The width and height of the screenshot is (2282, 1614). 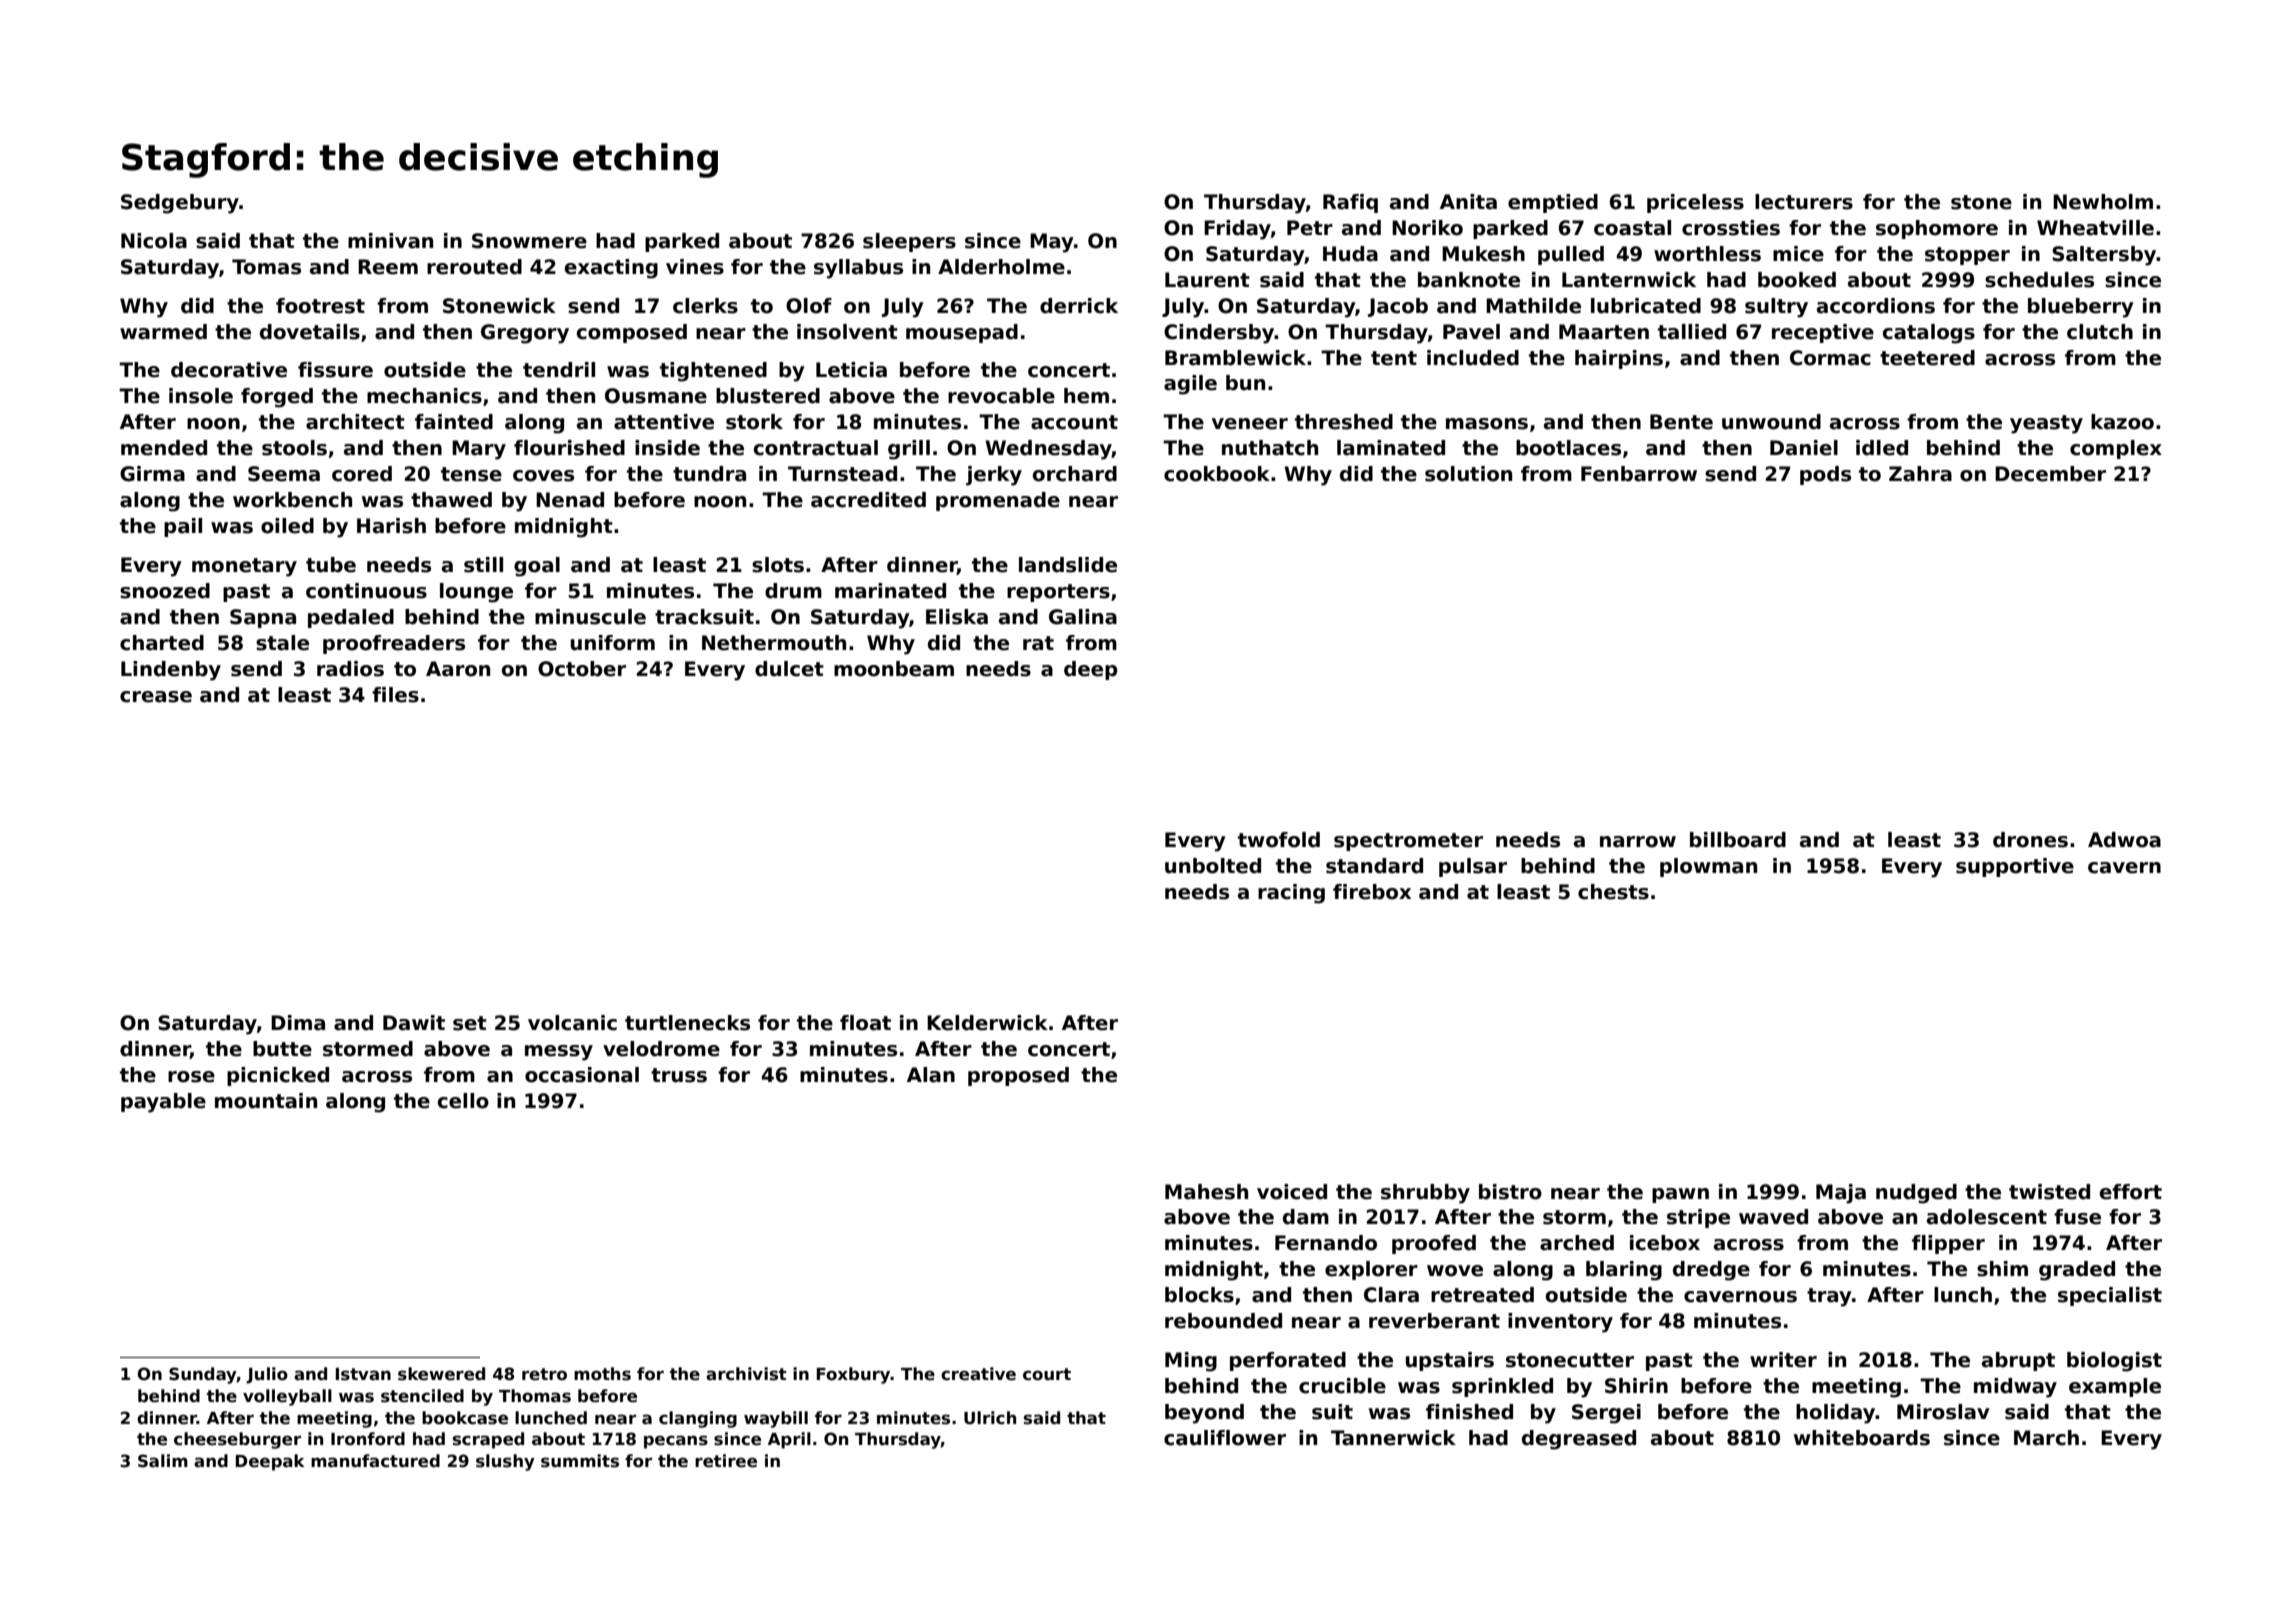 What do you see at coordinates (2104, 256) in the screenshot?
I see `Saltersby` at bounding box center [2104, 256].
